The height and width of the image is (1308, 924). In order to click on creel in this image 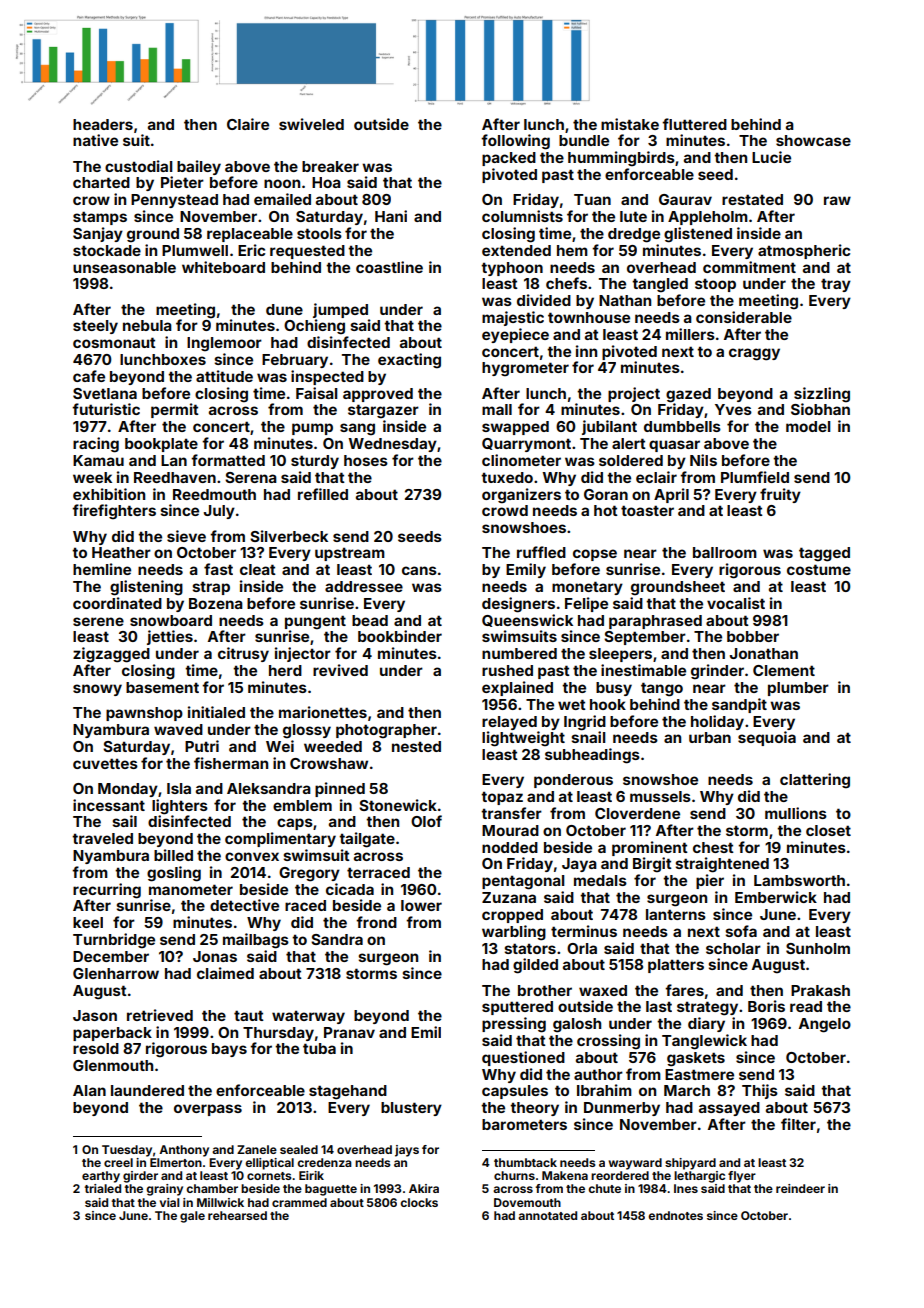, I will do `click(118, 1162)`.
